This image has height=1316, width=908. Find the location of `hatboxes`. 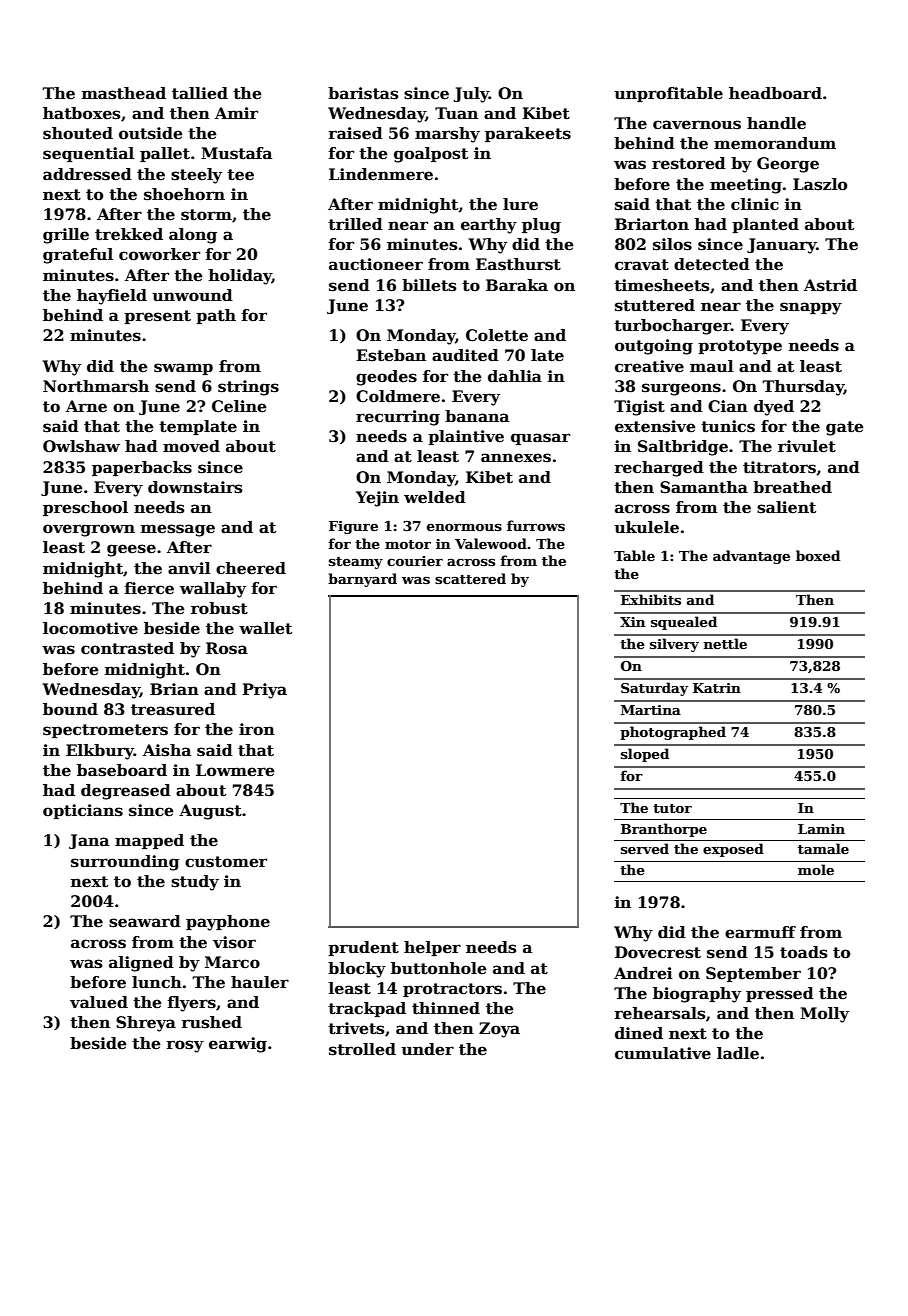

hatboxes is located at coordinates (81, 113).
